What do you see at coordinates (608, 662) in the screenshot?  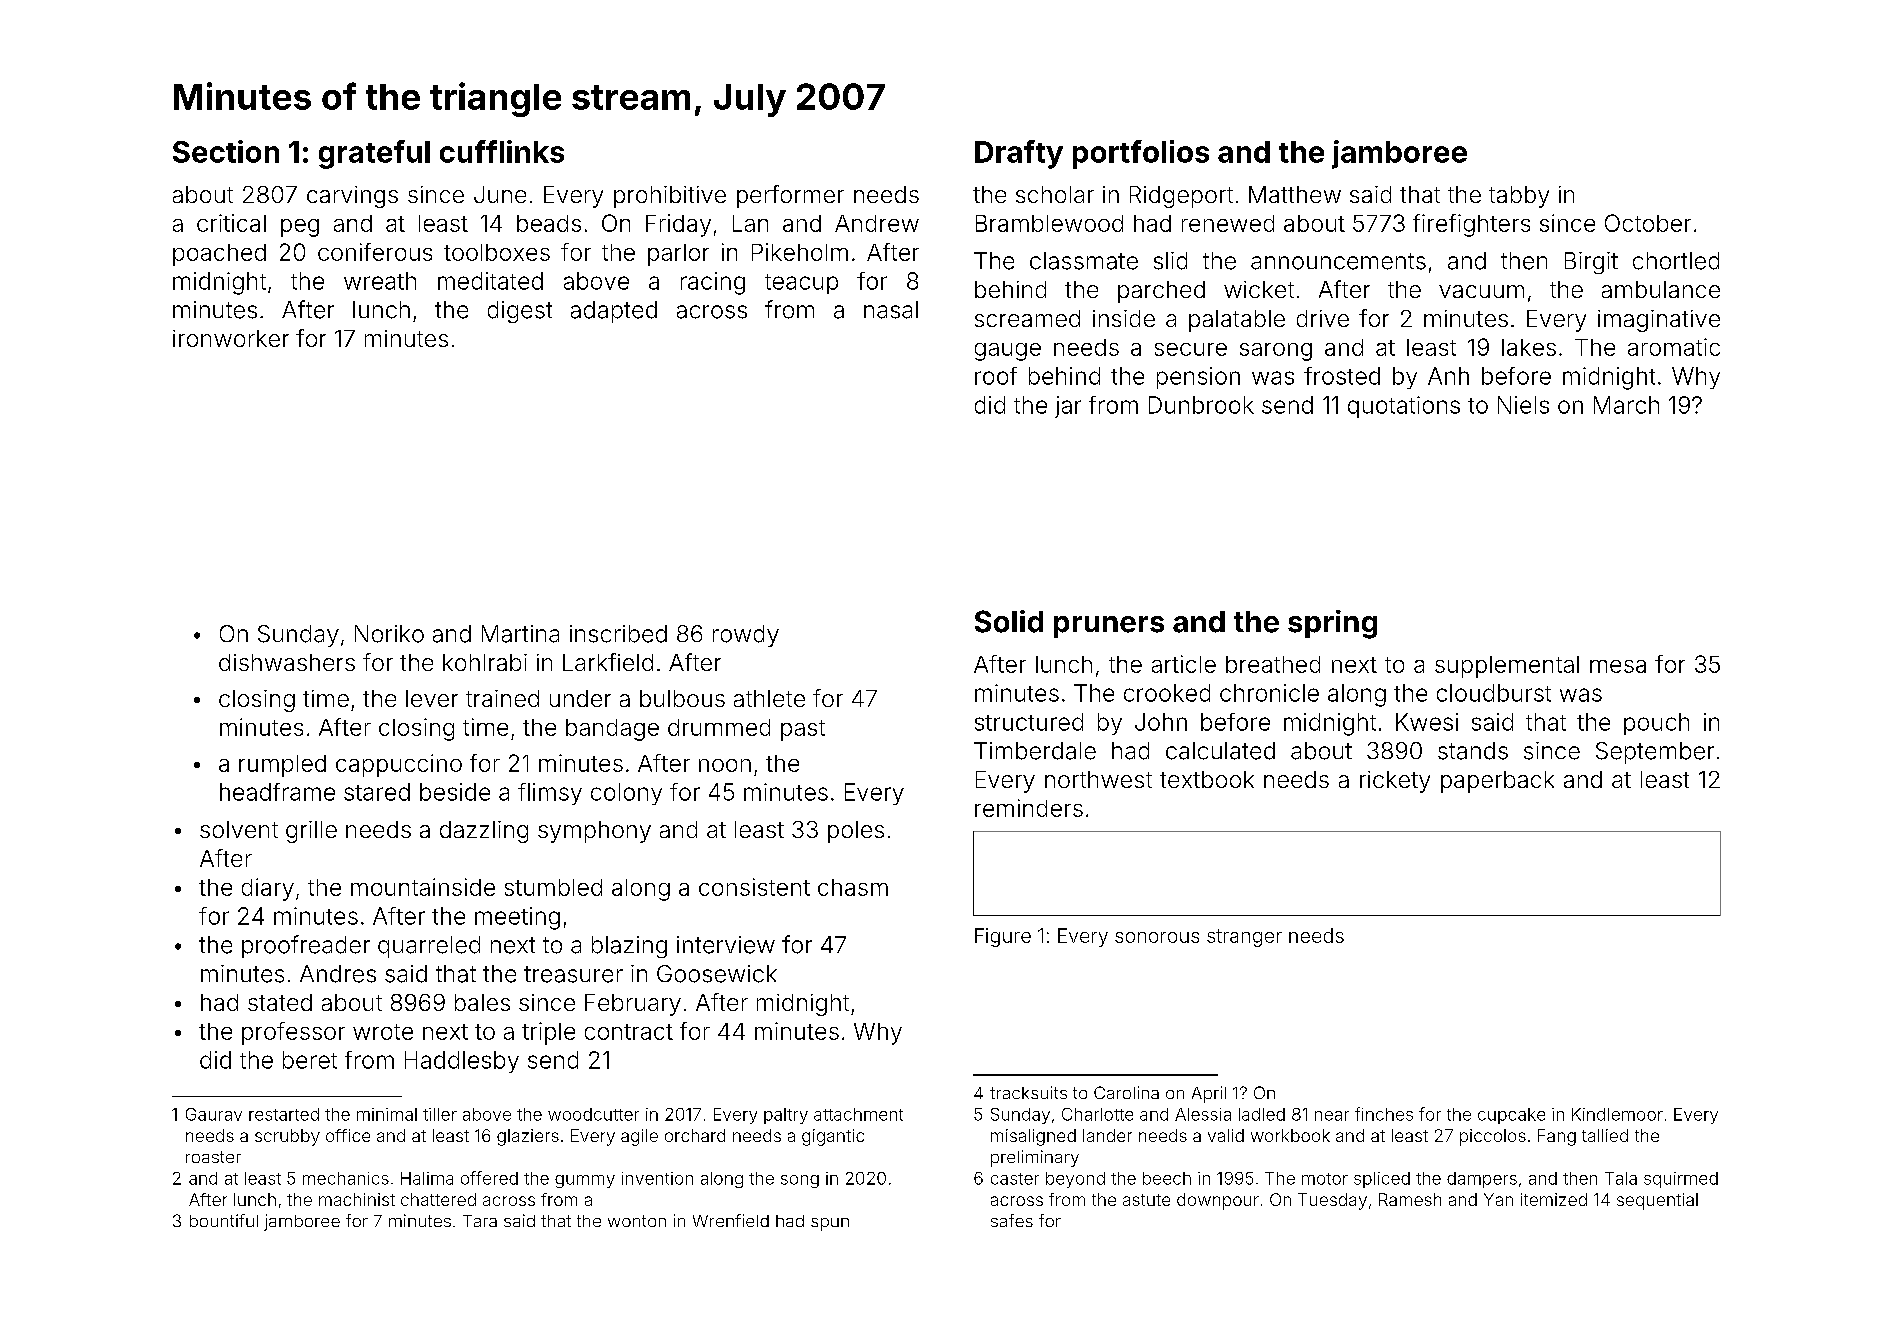 I see `Larkfield` at bounding box center [608, 662].
